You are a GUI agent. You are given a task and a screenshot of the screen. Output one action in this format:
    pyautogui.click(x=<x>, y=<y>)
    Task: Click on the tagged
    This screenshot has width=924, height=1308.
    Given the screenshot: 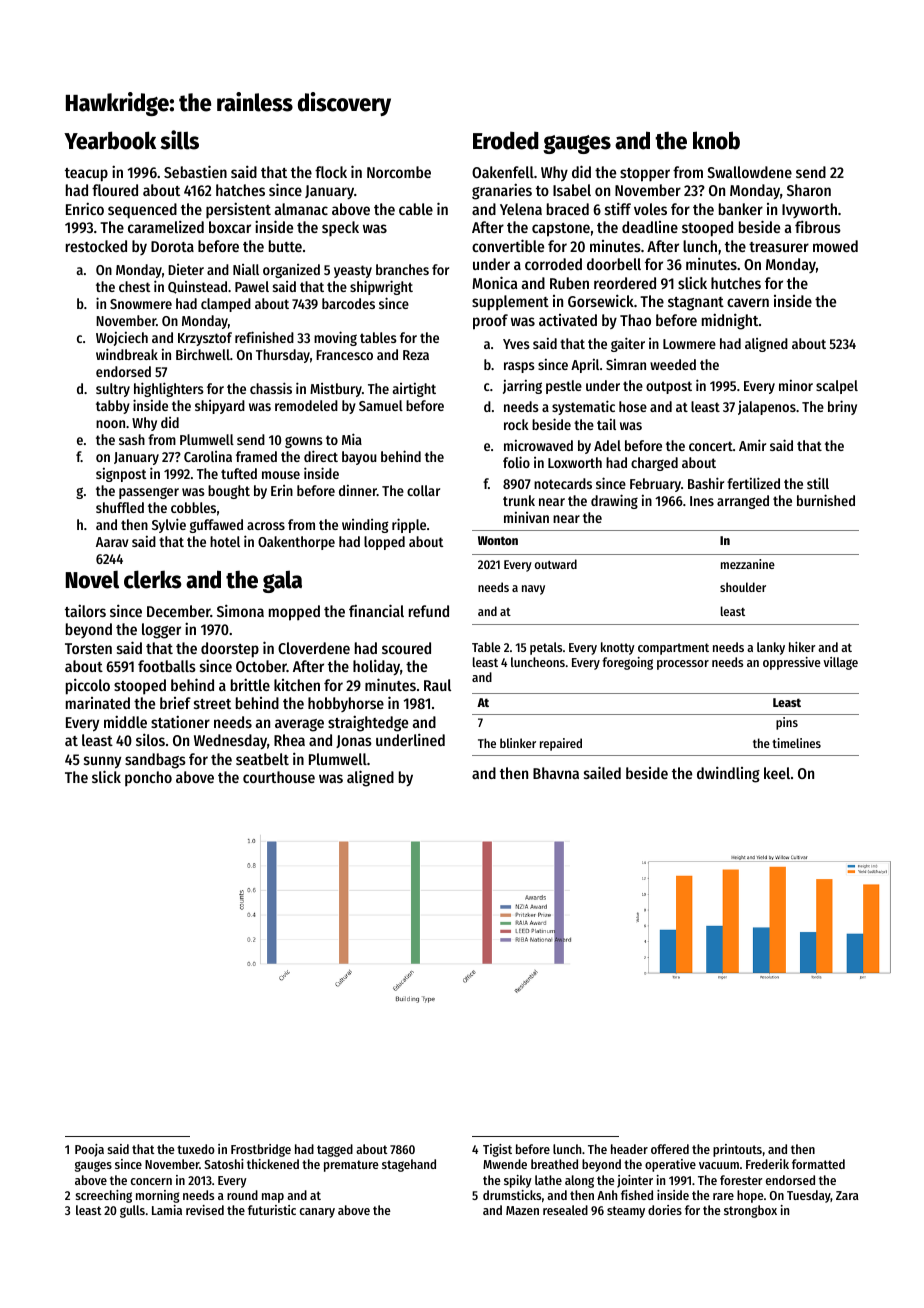 What is the action you would take?
    pyautogui.click(x=335, y=1150)
